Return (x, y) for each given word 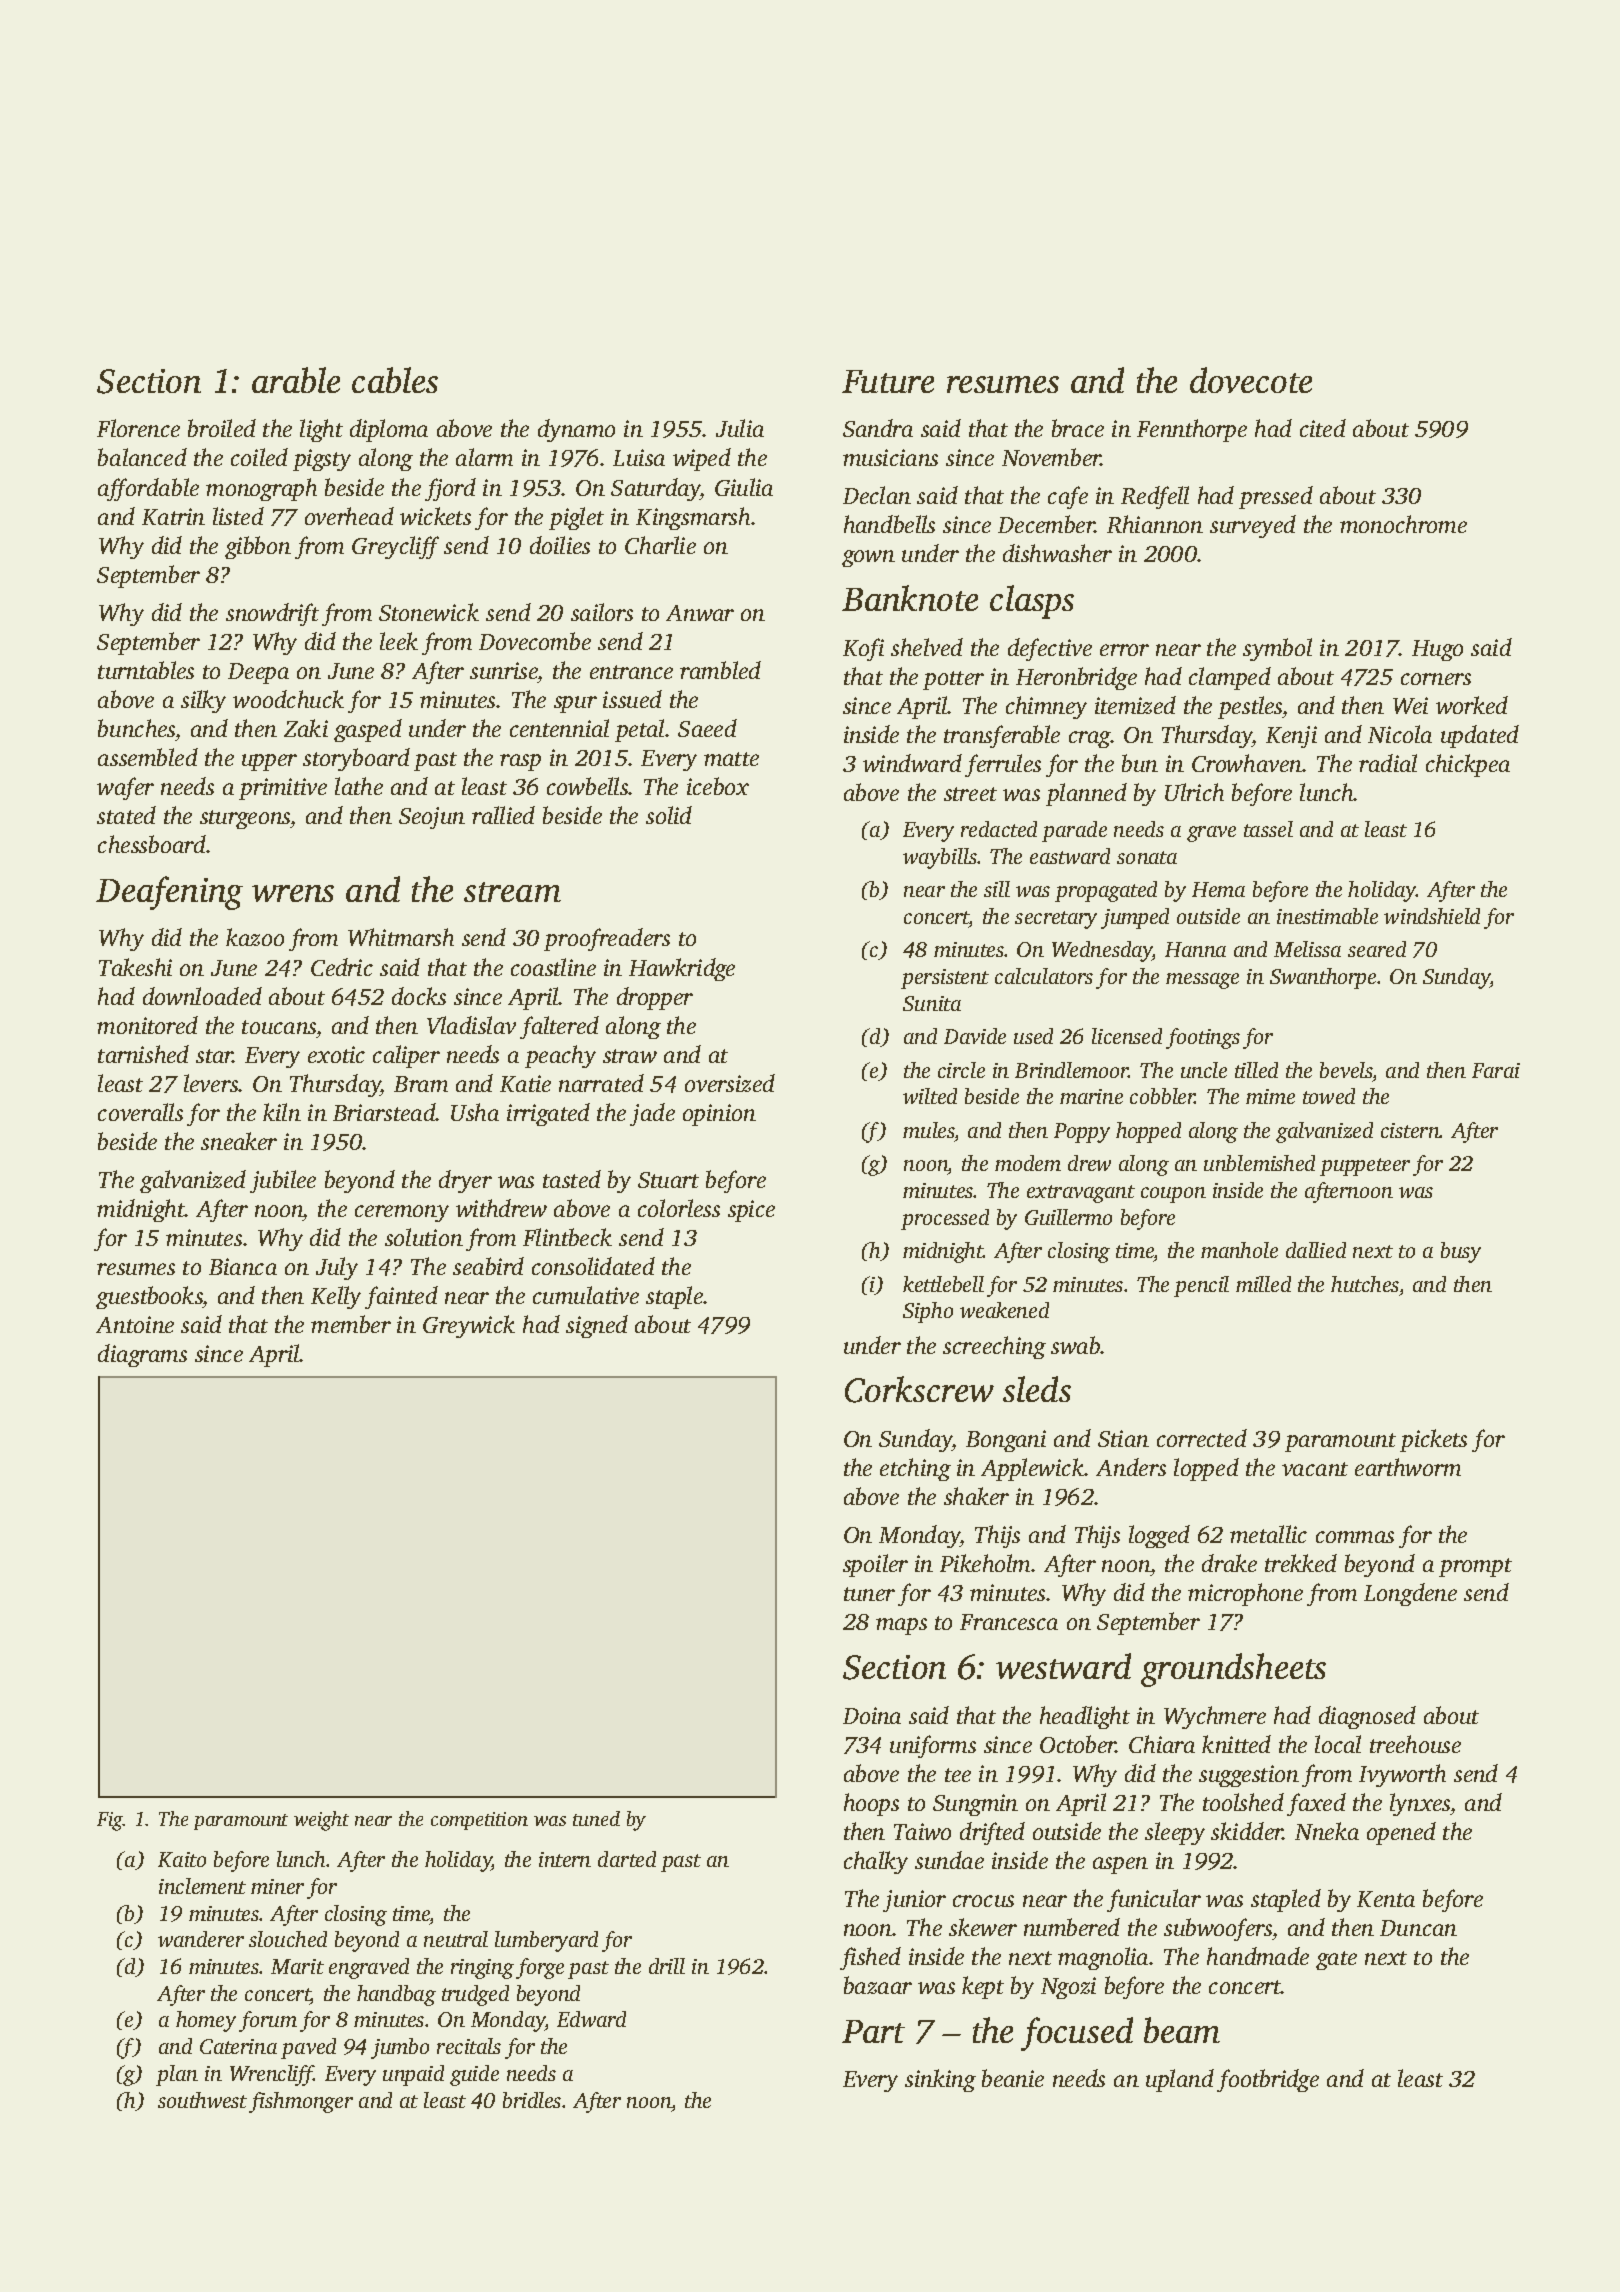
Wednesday (1102, 951)
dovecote (1251, 380)
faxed (1316, 1804)
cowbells (588, 786)
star (214, 1056)
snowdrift (272, 614)
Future (888, 381)
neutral (456, 1939)
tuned (596, 1818)
